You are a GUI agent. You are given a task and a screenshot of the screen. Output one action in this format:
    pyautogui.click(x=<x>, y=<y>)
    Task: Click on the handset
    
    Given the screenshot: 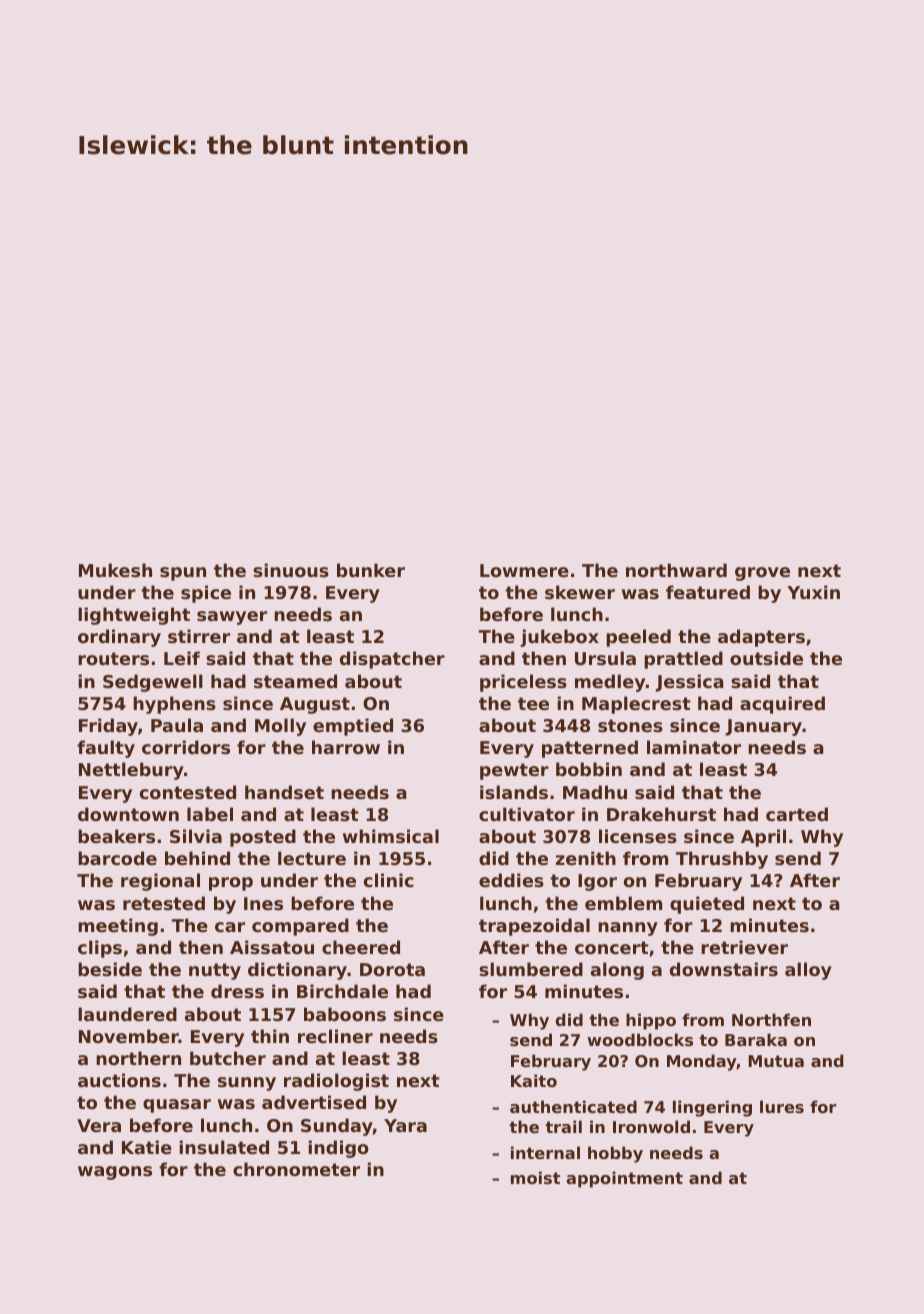 What is the action you would take?
    pyautogui.click(x=284, y=792)
